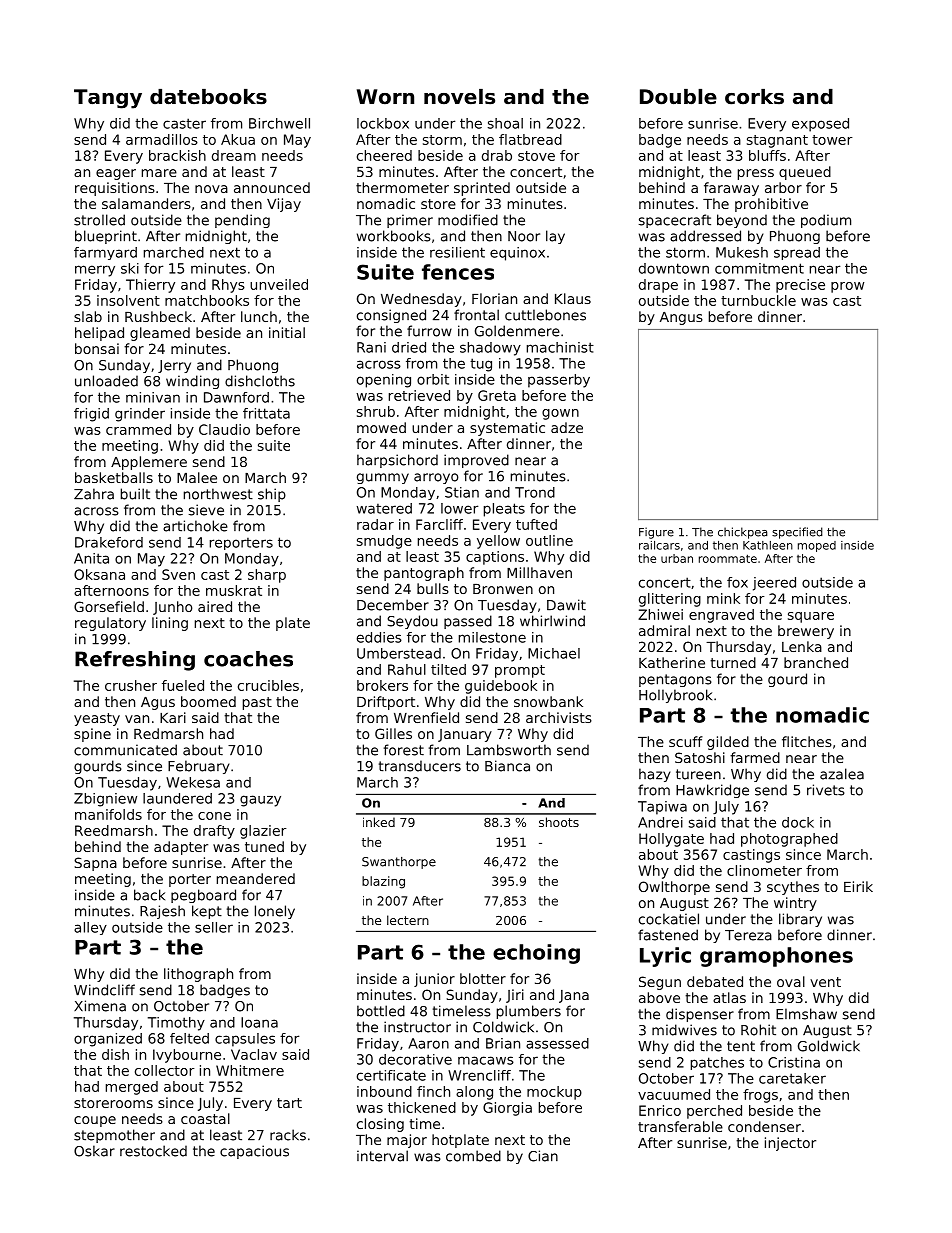 This page has width=952, height=1233. Describe the element at coordinates (754, 97) in the page. I see `corks` at that location.
